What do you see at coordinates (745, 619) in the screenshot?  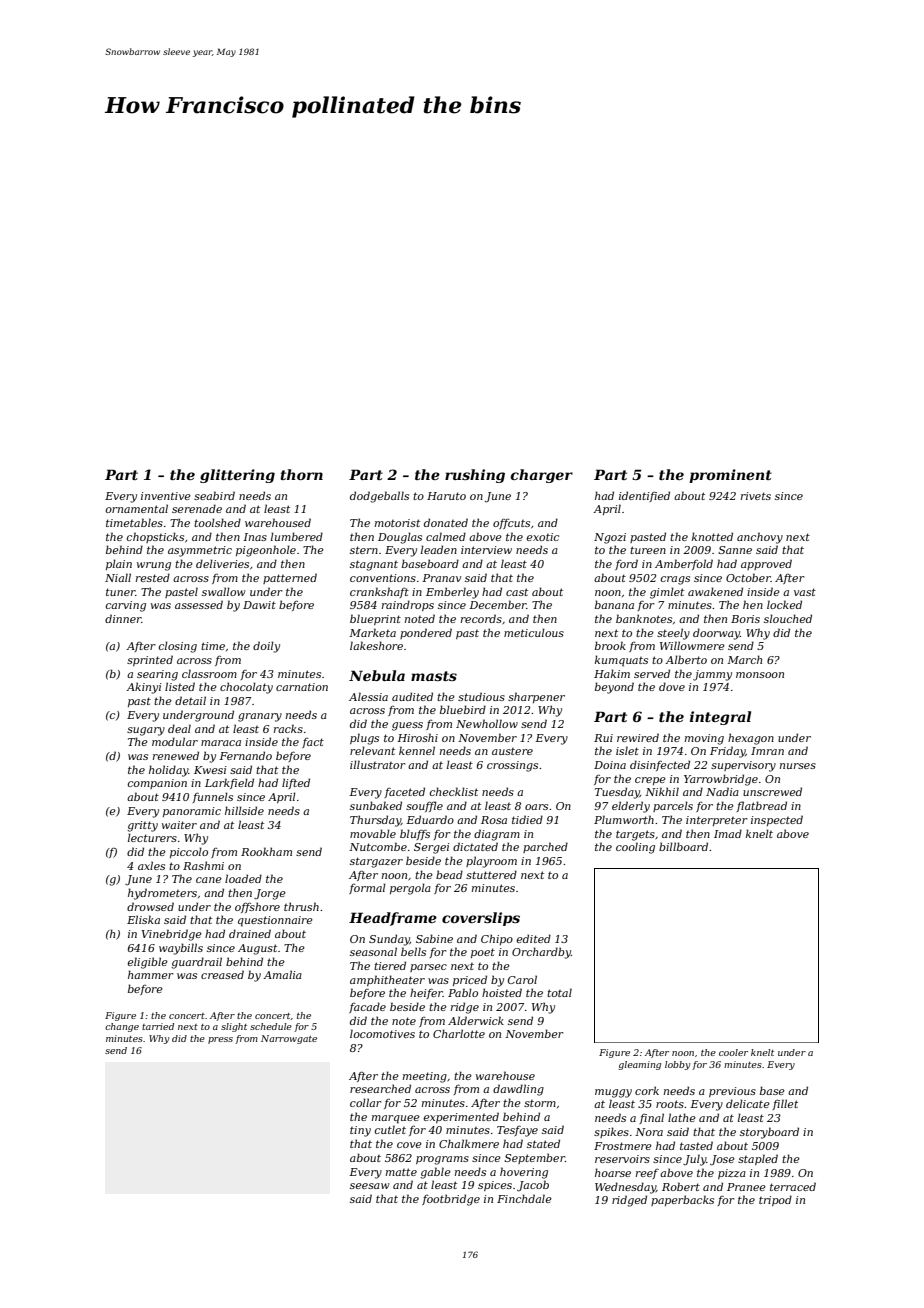 I see `Boris` at bounding box center [745, 619].
